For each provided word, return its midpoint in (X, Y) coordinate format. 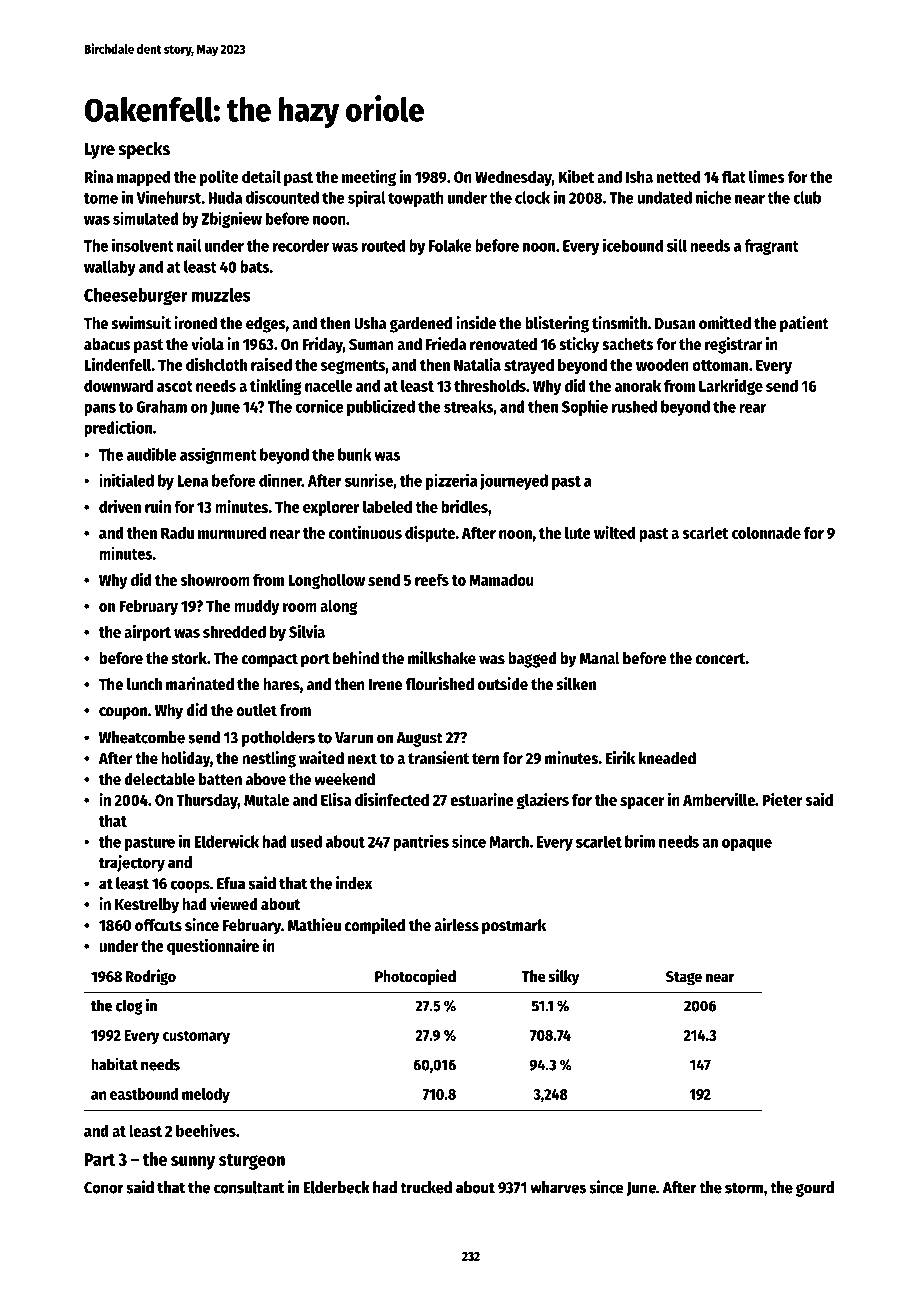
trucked (426, 1187)
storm (744, 1188)
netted (678, 177)
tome (101, 198)
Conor (104, 1188)
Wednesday (513, 178)
